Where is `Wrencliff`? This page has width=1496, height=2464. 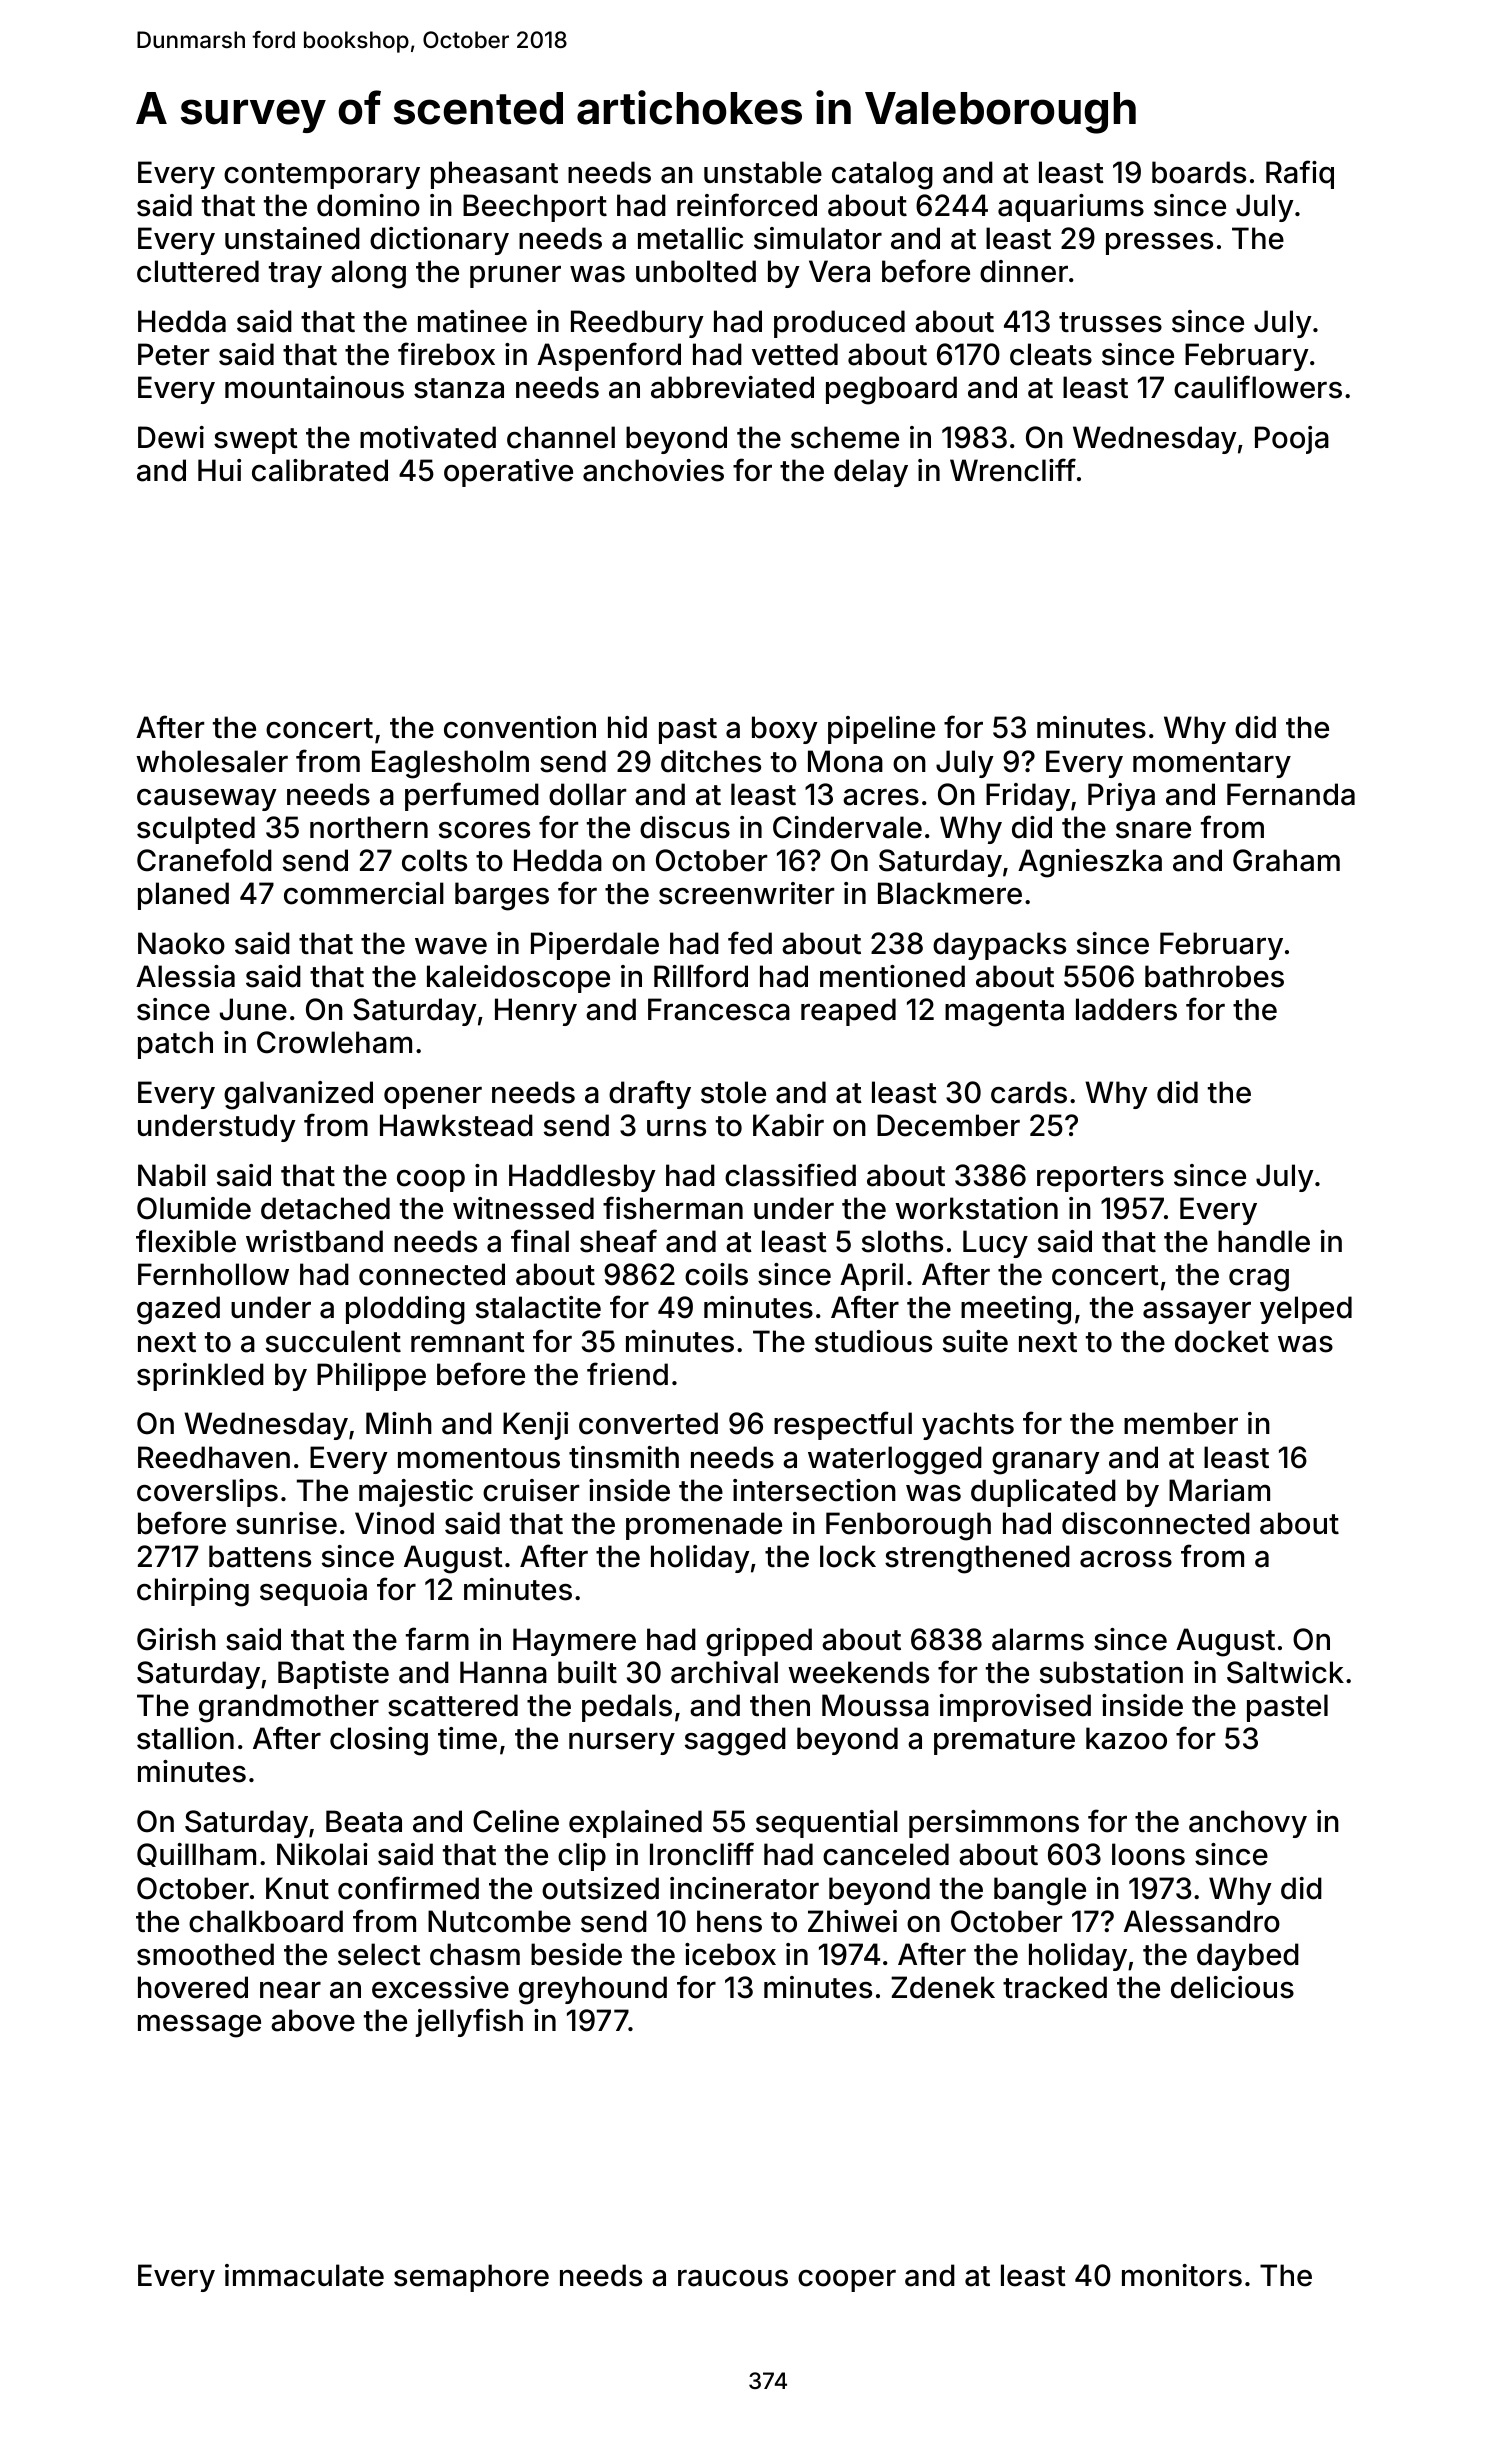
Wrencliff is located at coordinates (1013, 470).
